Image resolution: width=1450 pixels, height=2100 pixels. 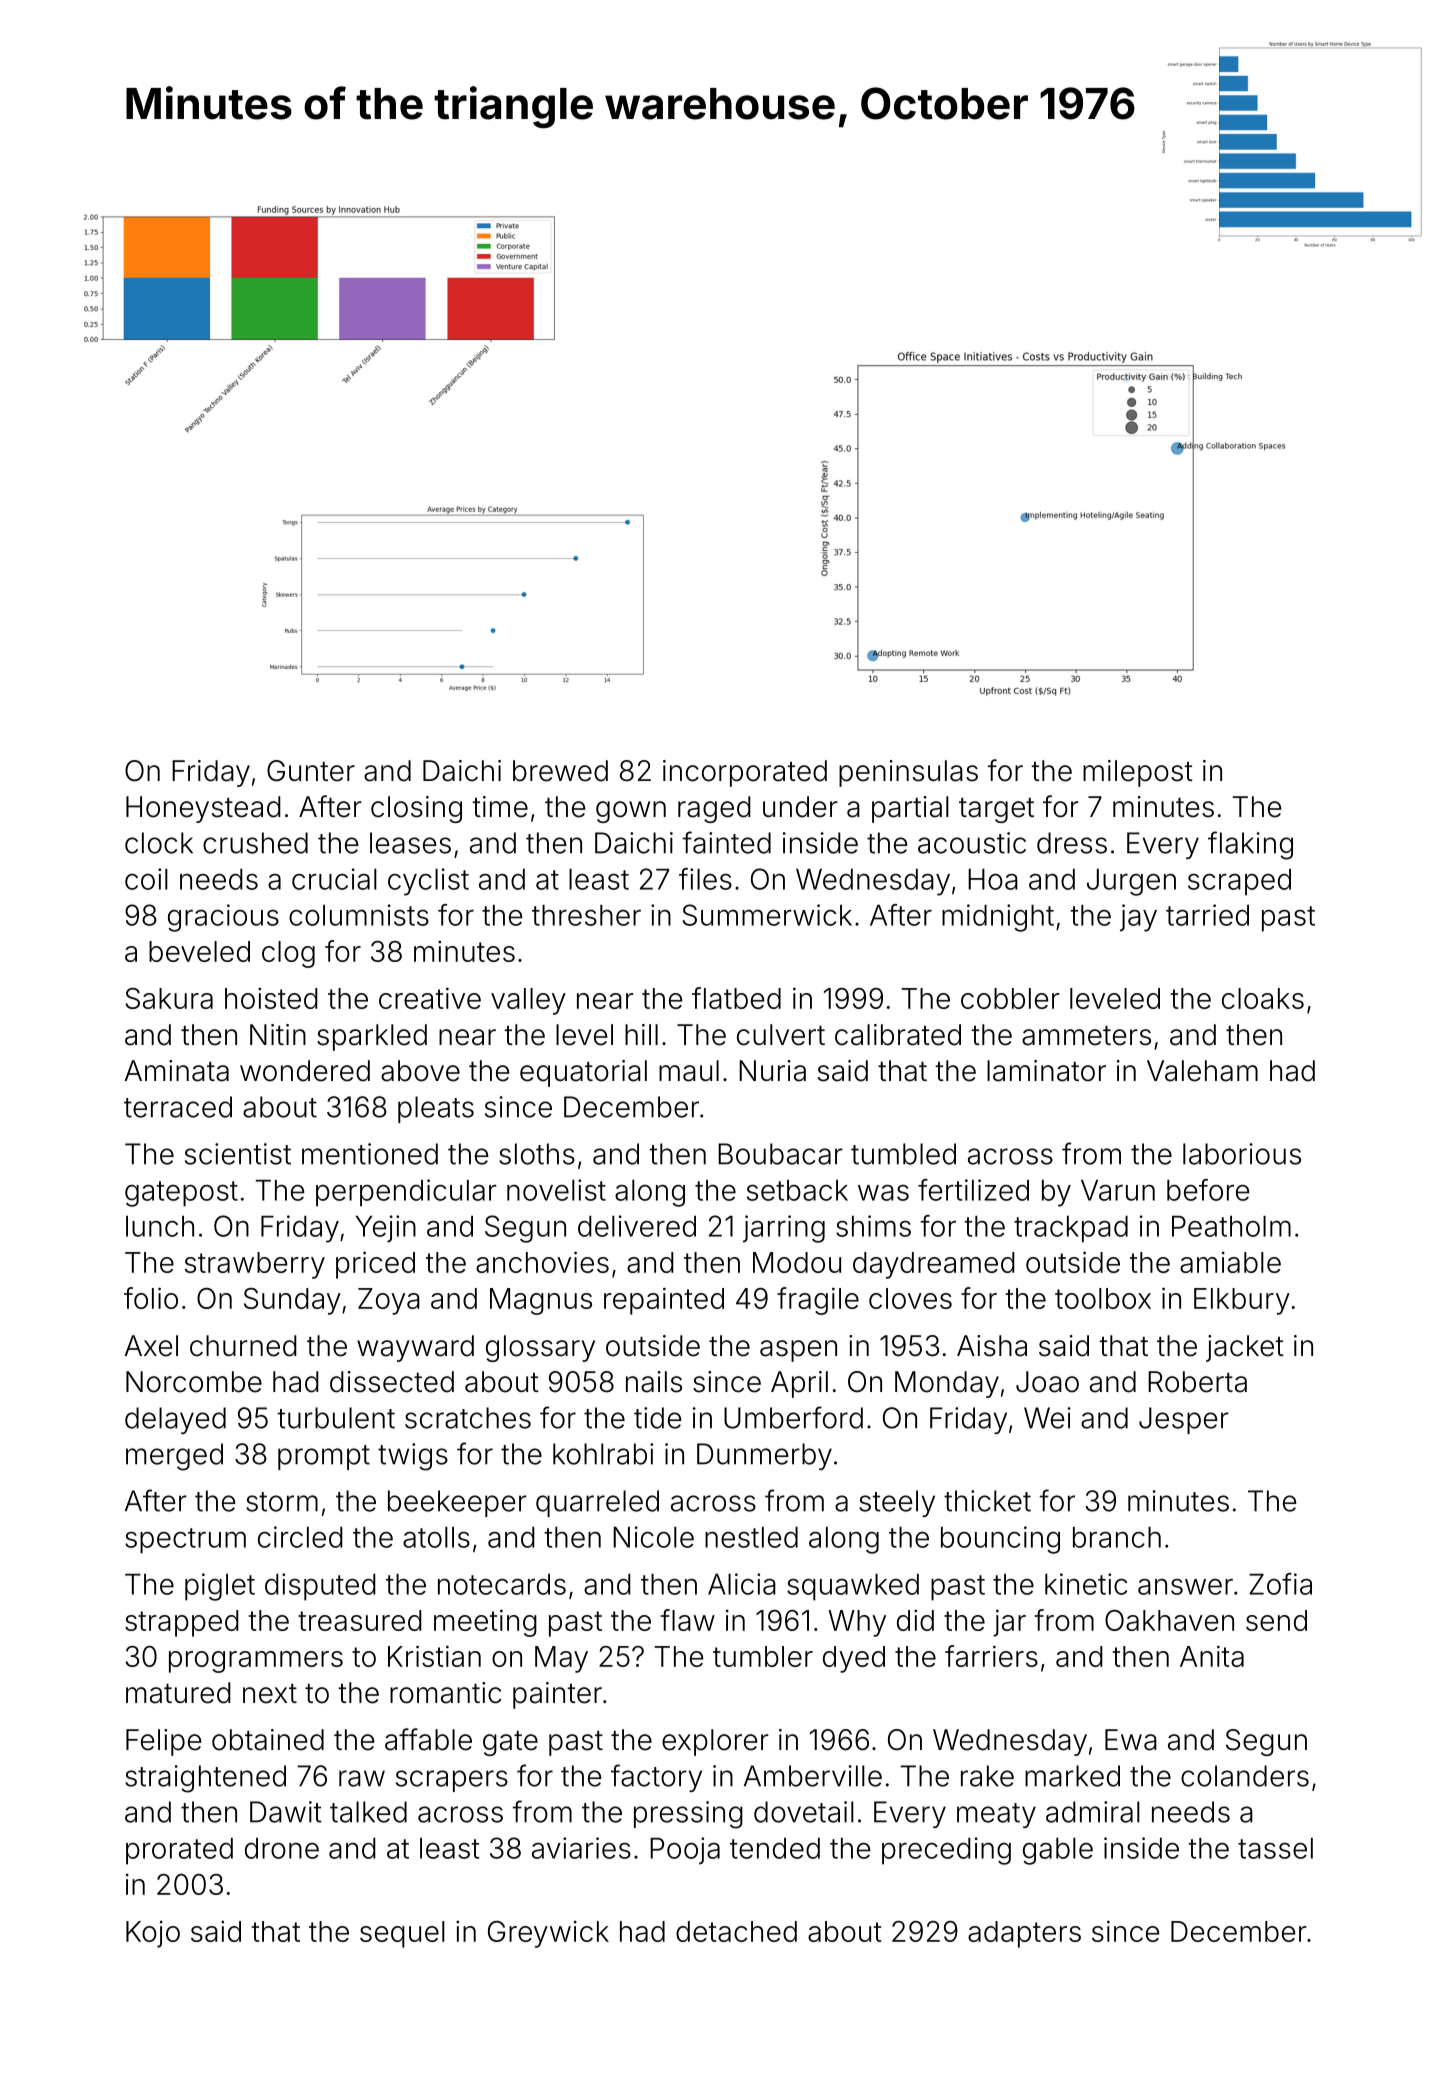 I want to click on explorer, so click(x=715, y=1742).
